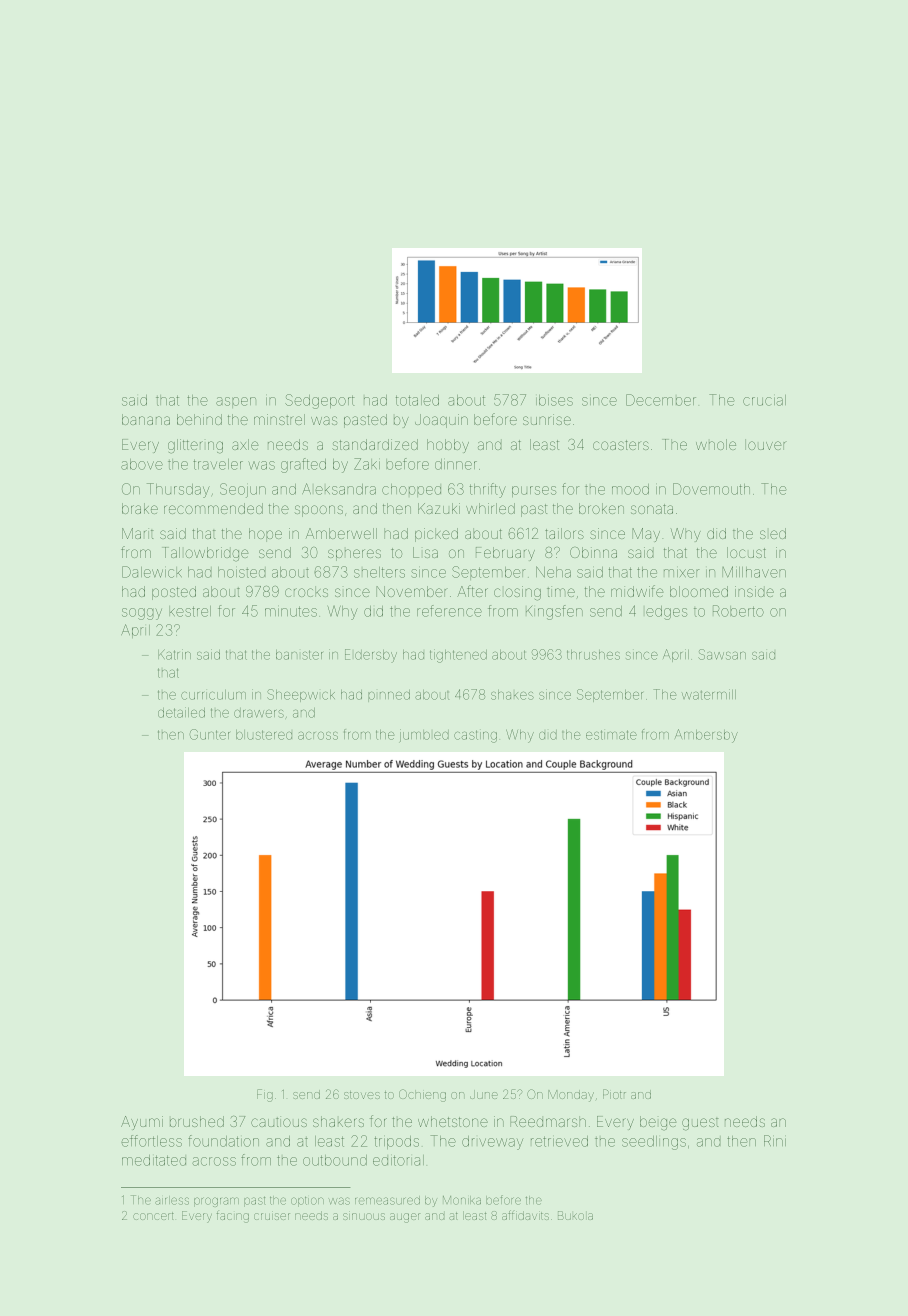 The image size is (908, 1316). I want to click on above, so click(142, 464).
